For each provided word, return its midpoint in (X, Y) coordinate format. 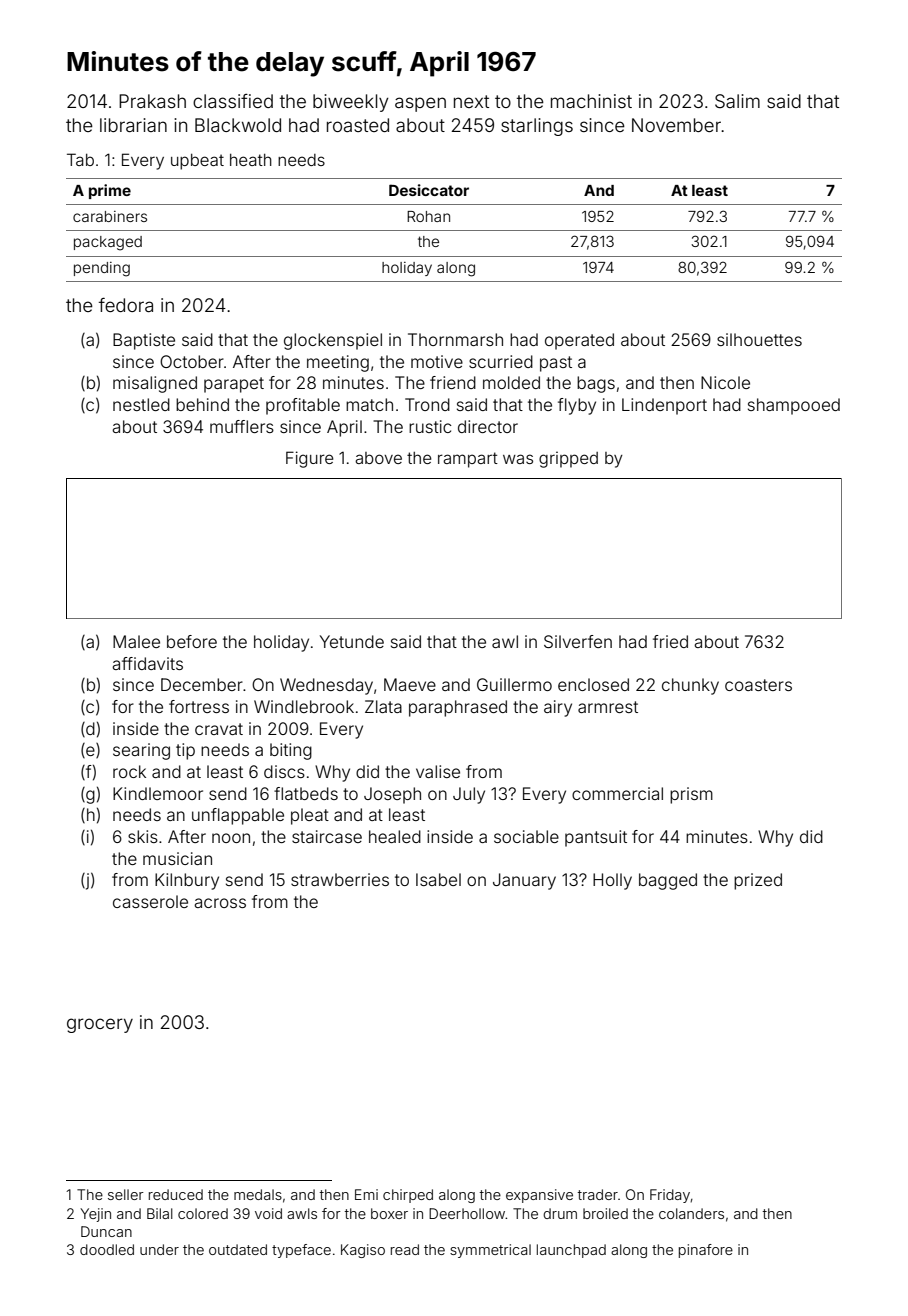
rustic (430, 426)
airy (558, 708)
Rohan (428, 216)
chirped (408, 1196)
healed (395, 836)
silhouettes (759, 339)
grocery (100, 1025)
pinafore (706, 1251)
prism (691, 795)
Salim (737, 101)
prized (758, 881)
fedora (126, 305)
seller (126, 1194)
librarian (133, 125)
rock (129, 771)
